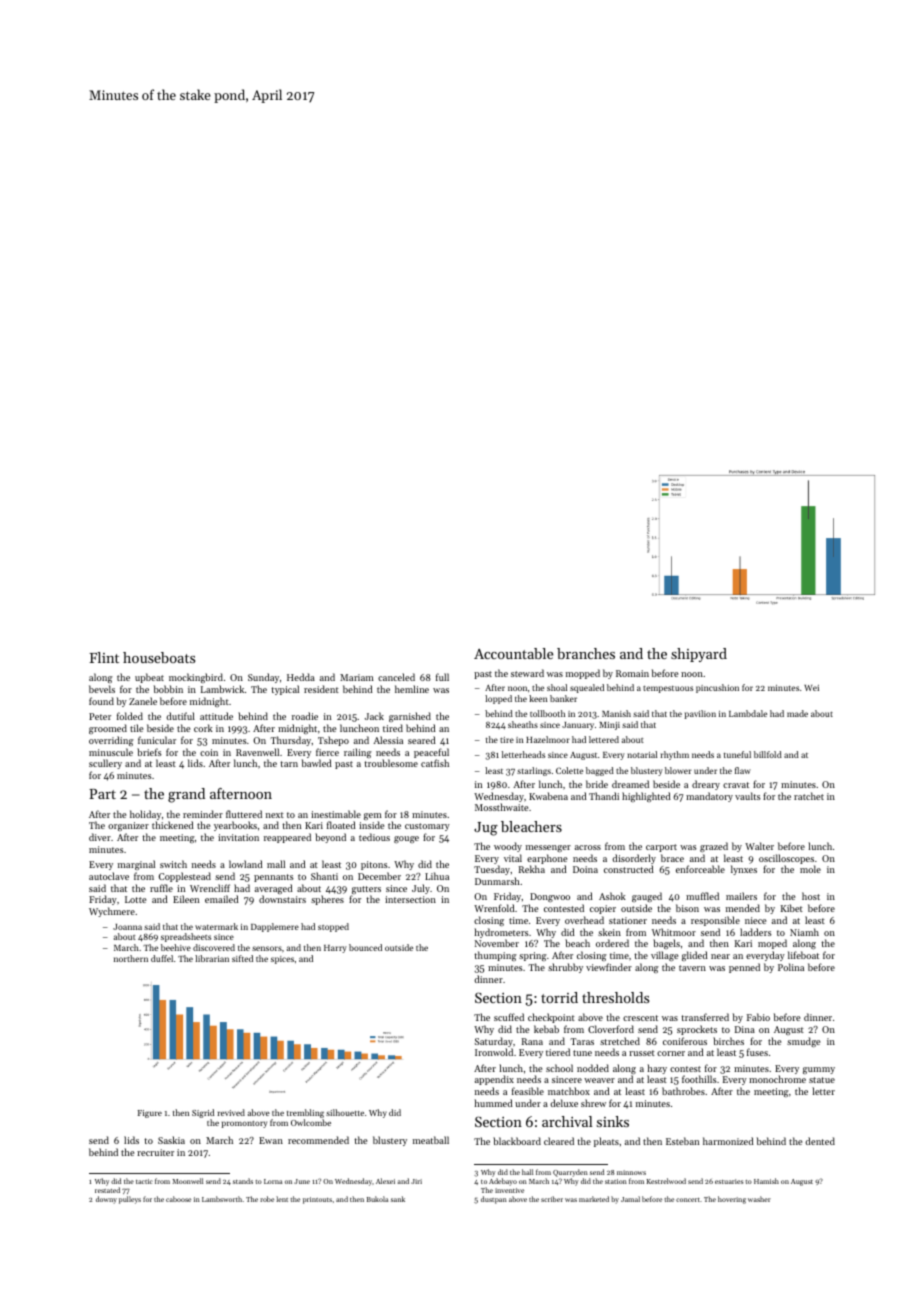 Image resolution: width=924 pixels, height=1308 pixels. What do you see at coordinates (282, 899) in the document?
I see `downstairs` at bounding box center [282, 899].
